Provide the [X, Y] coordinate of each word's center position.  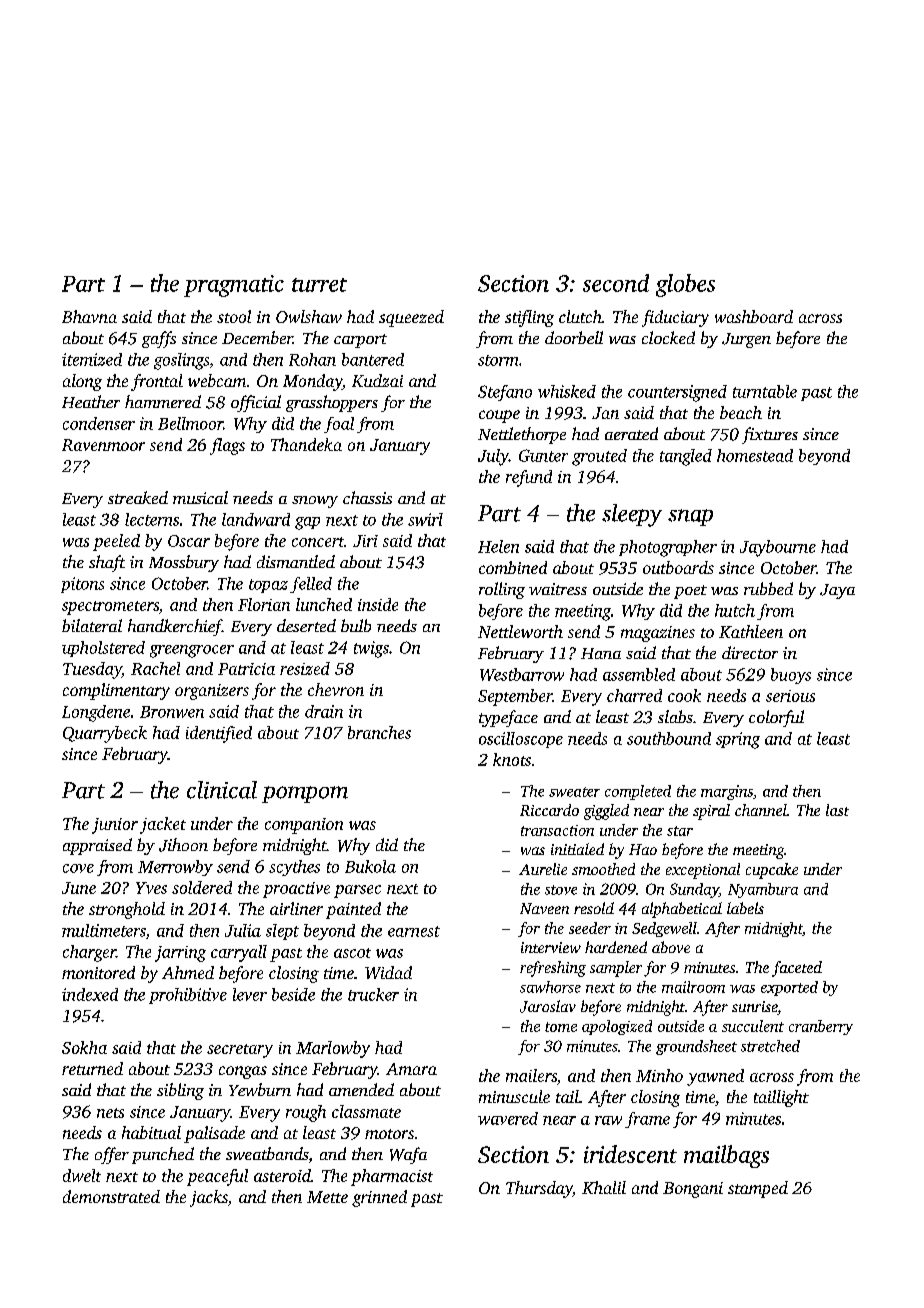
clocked [668, 337]
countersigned [677, 393]
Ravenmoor [103, 445]
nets [110, 1113]
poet [690, 592]
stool [234, 316]
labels [745, 908]
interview [551, 947]
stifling [529, 318]
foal [339, 425]
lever [250, 994]
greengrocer [192, 651]
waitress [558, 589]
